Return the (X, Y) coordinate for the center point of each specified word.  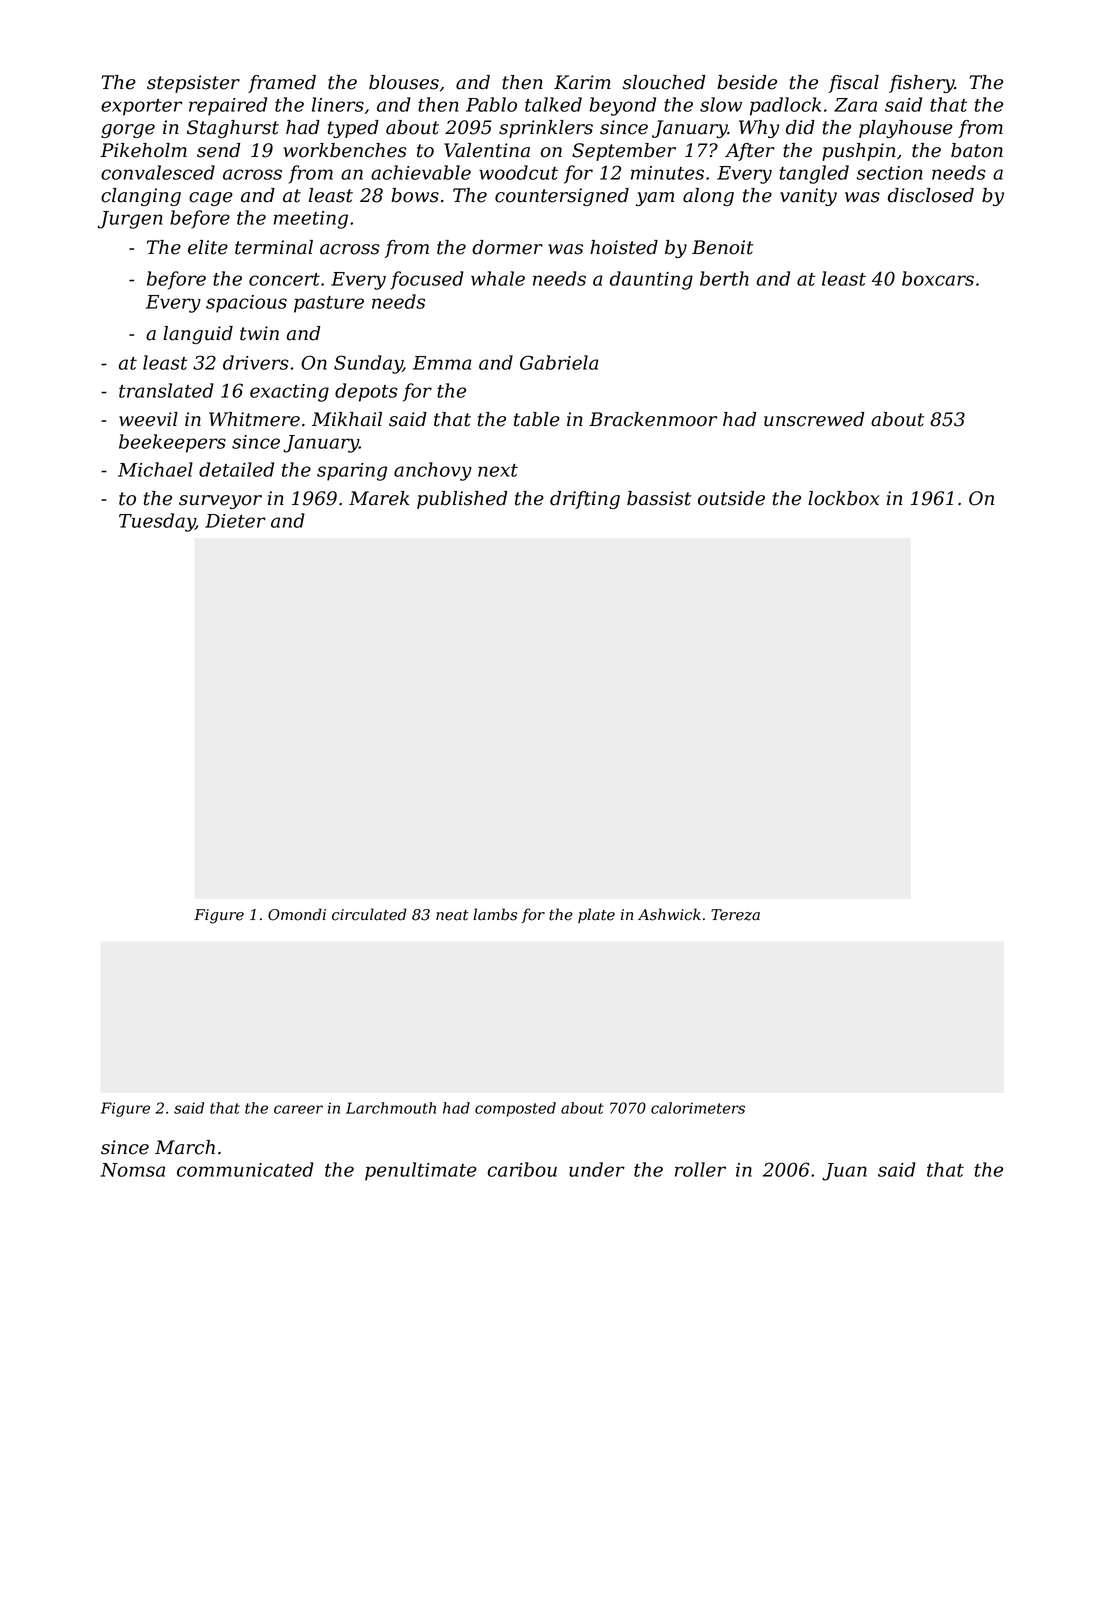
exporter (141, 107)
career (298, 1109)
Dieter (235, 521)
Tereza (735, 915)
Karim (582, 82)
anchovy (433, 471)
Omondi (297, 914)
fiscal (853, 84)
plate (596, 915)
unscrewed (814, 419)
